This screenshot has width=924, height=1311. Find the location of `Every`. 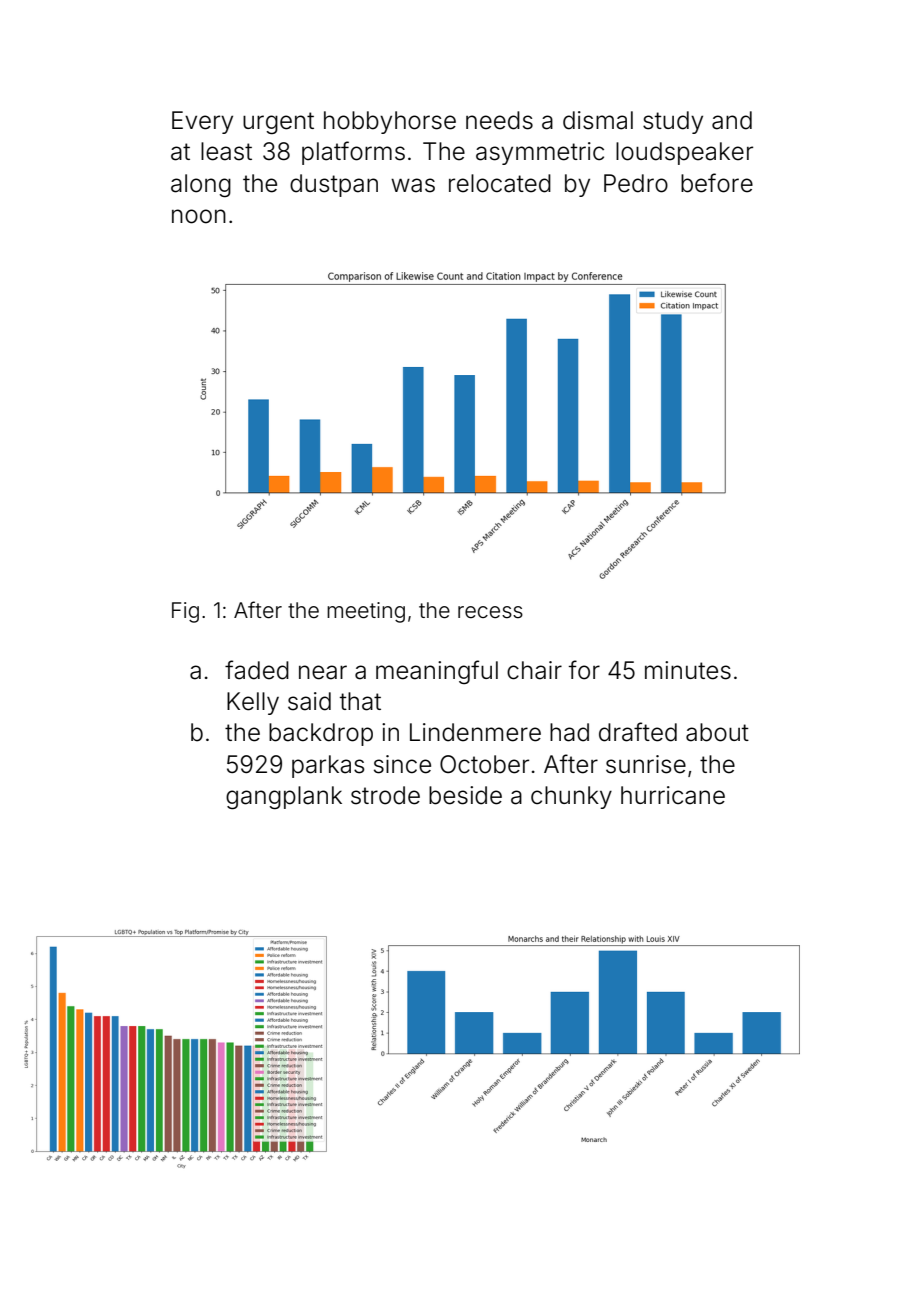

Every is located at coordinates (202, 122).
